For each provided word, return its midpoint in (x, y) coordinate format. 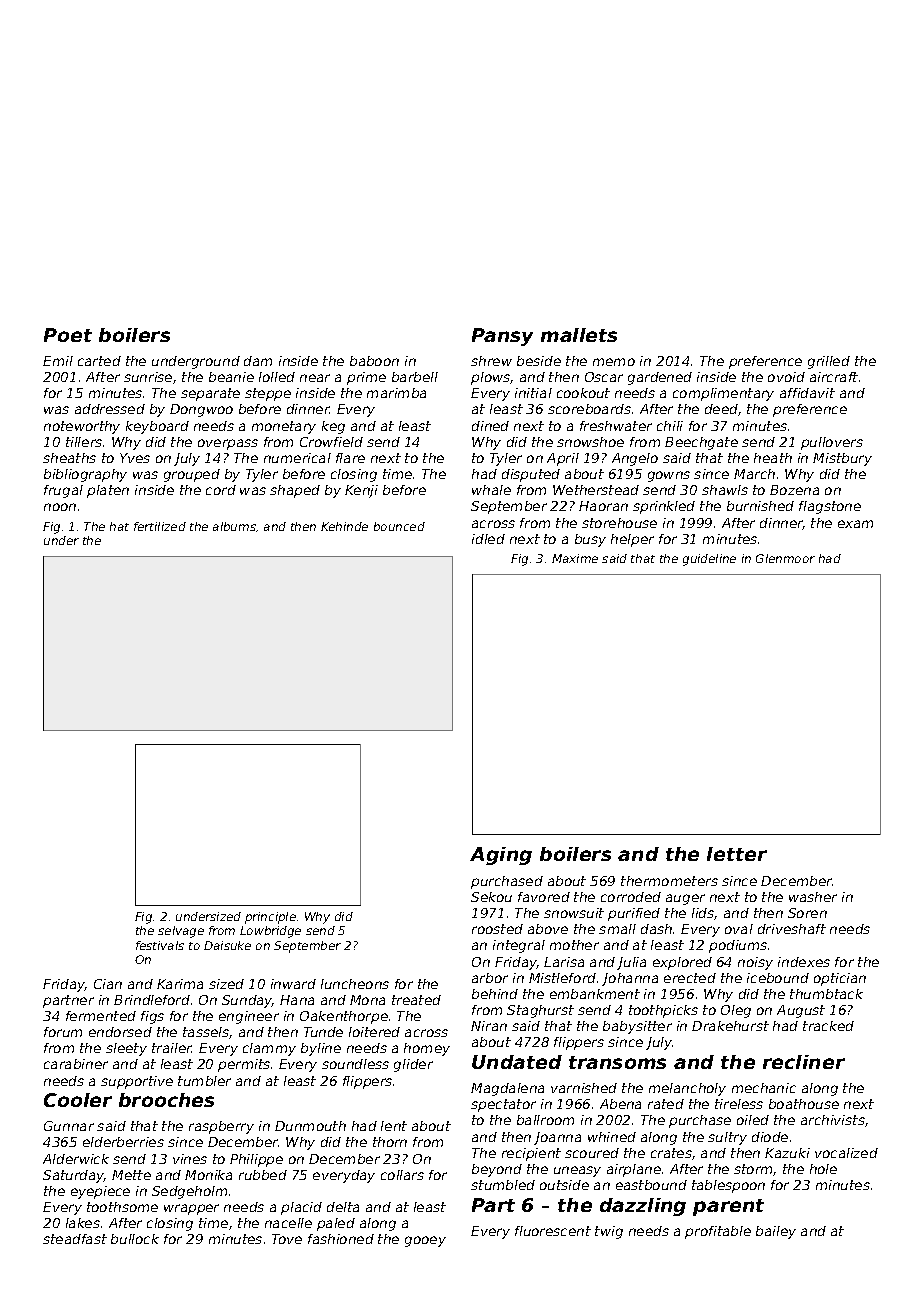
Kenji (361, 491)
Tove (287, 1239)
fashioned (341, 1239)
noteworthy (82, 427)
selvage (181, 932)
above (548, 929)
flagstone (830, 507)
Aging (501, 856)
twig (609, 1232)
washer (813, 897)
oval (739, 929)
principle (270, 918)
